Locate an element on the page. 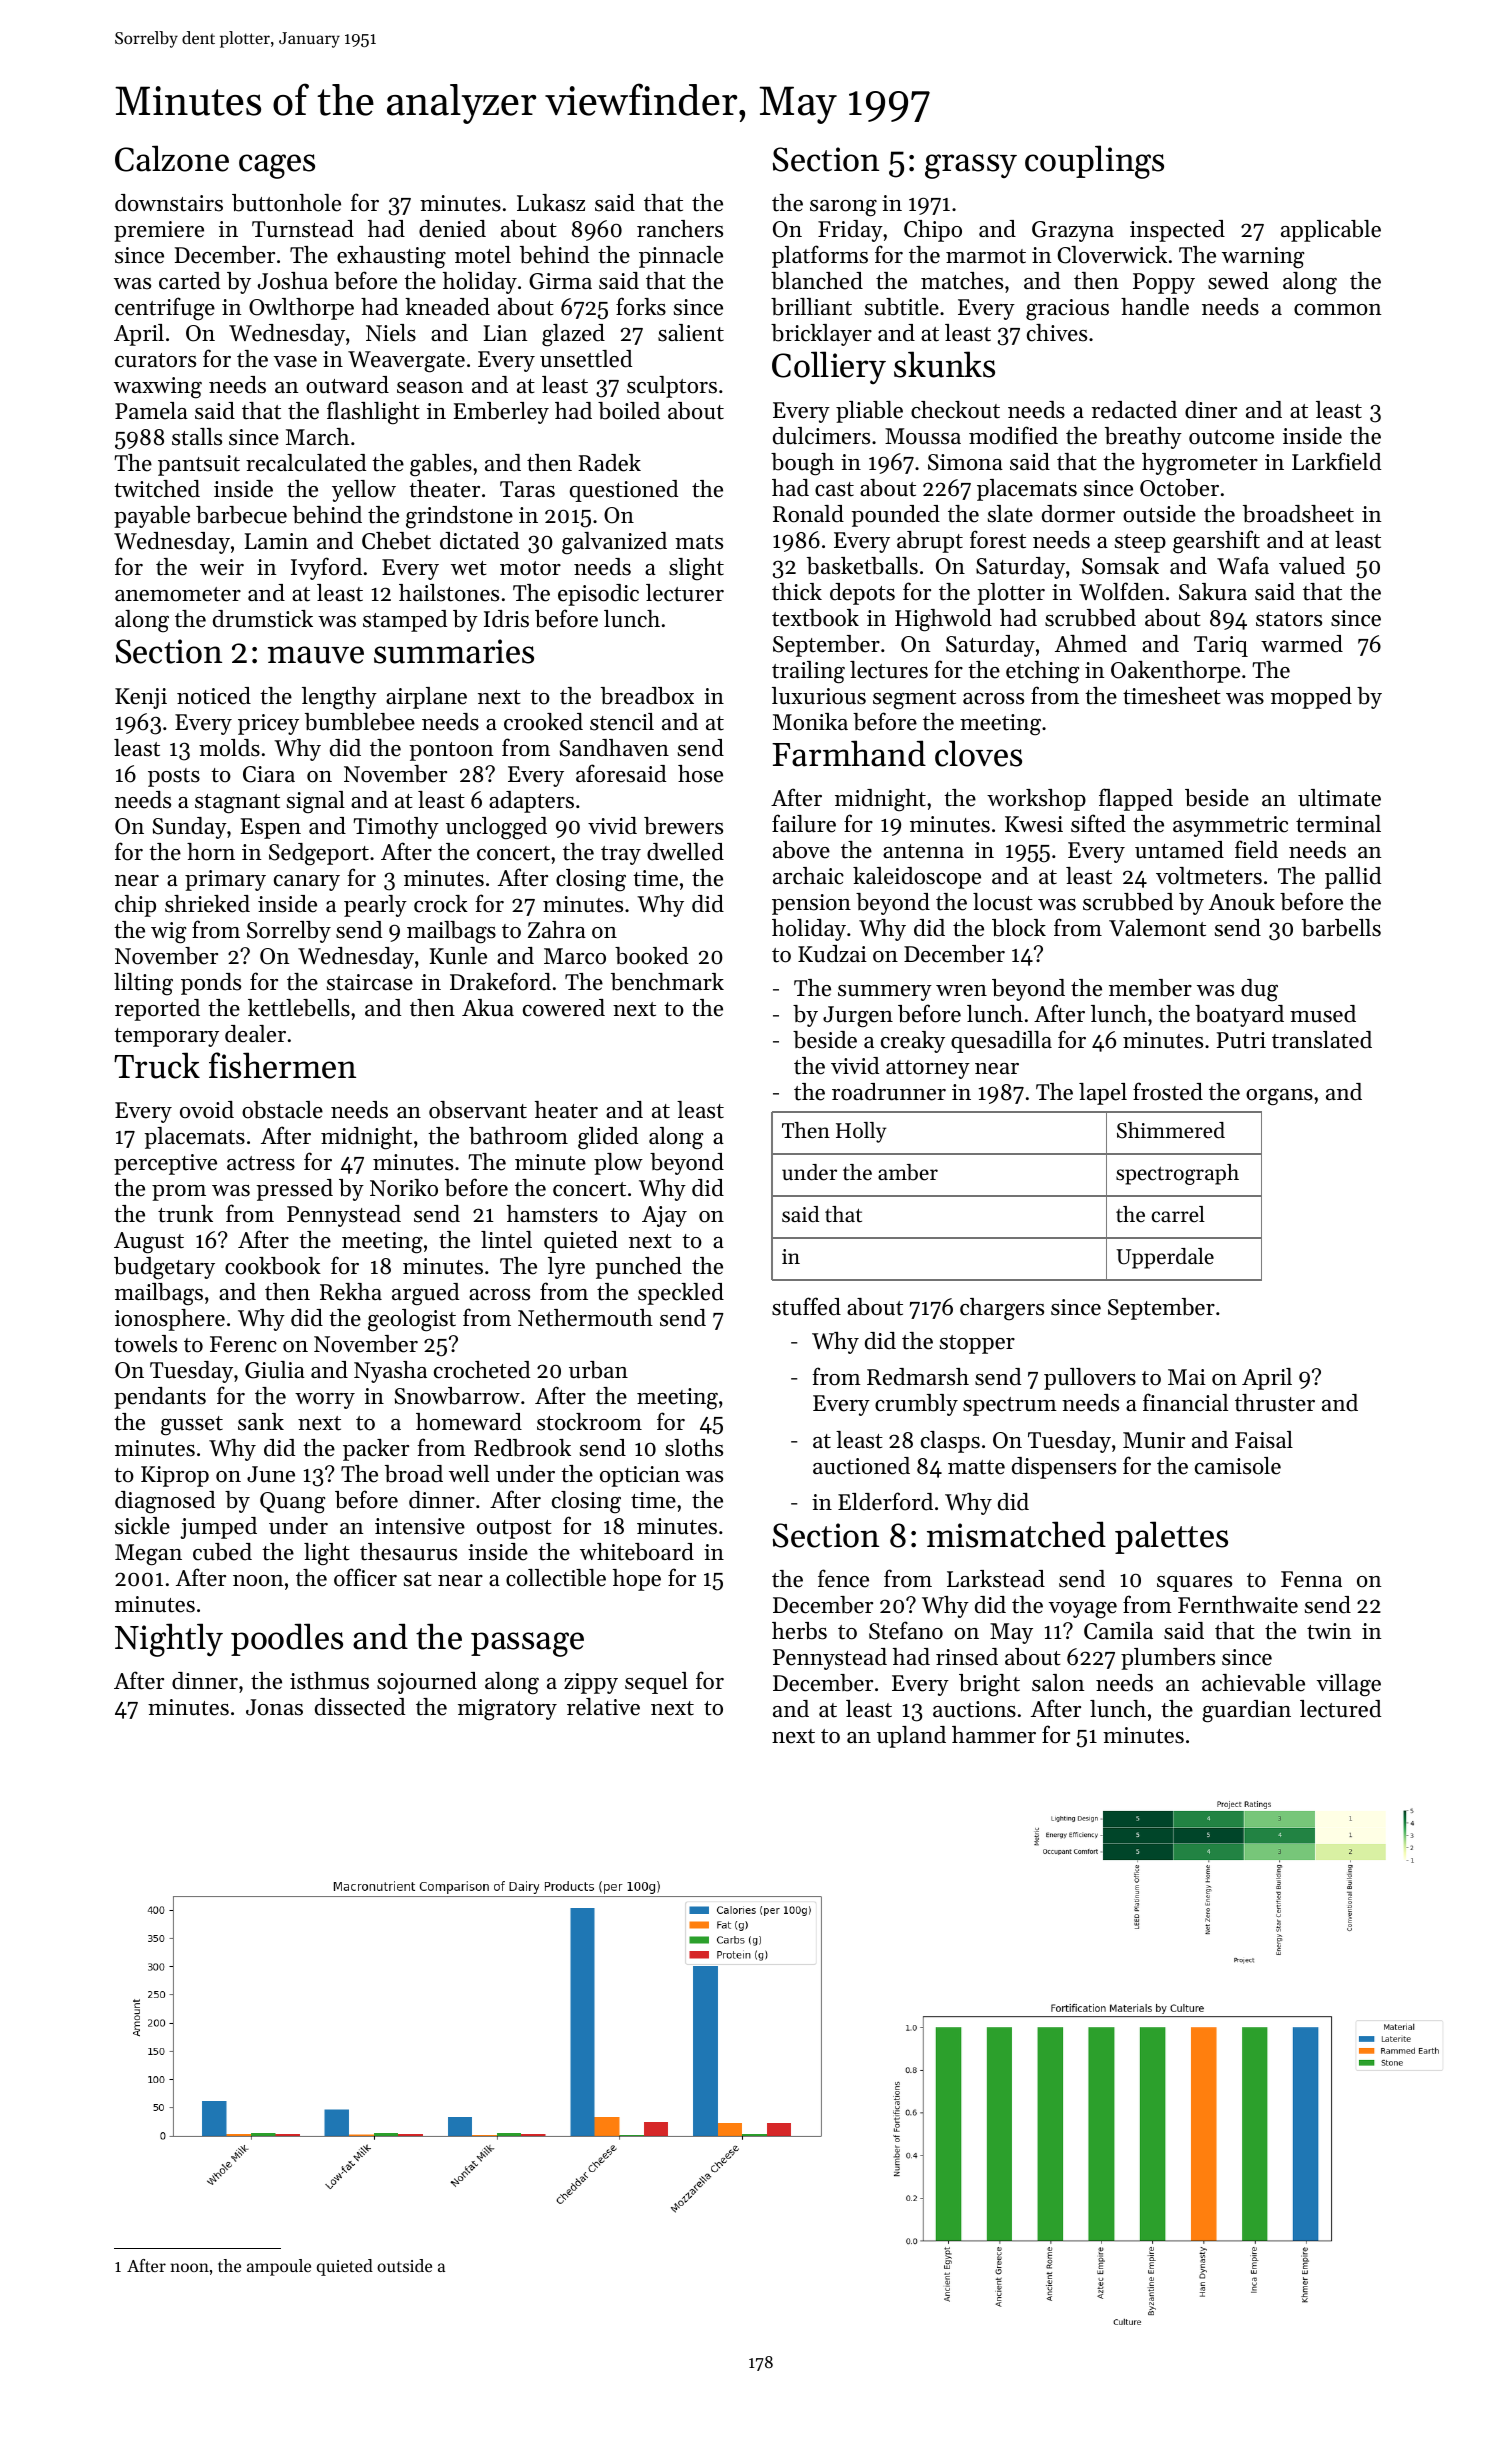  denied is located at coordinates (452, 229).
